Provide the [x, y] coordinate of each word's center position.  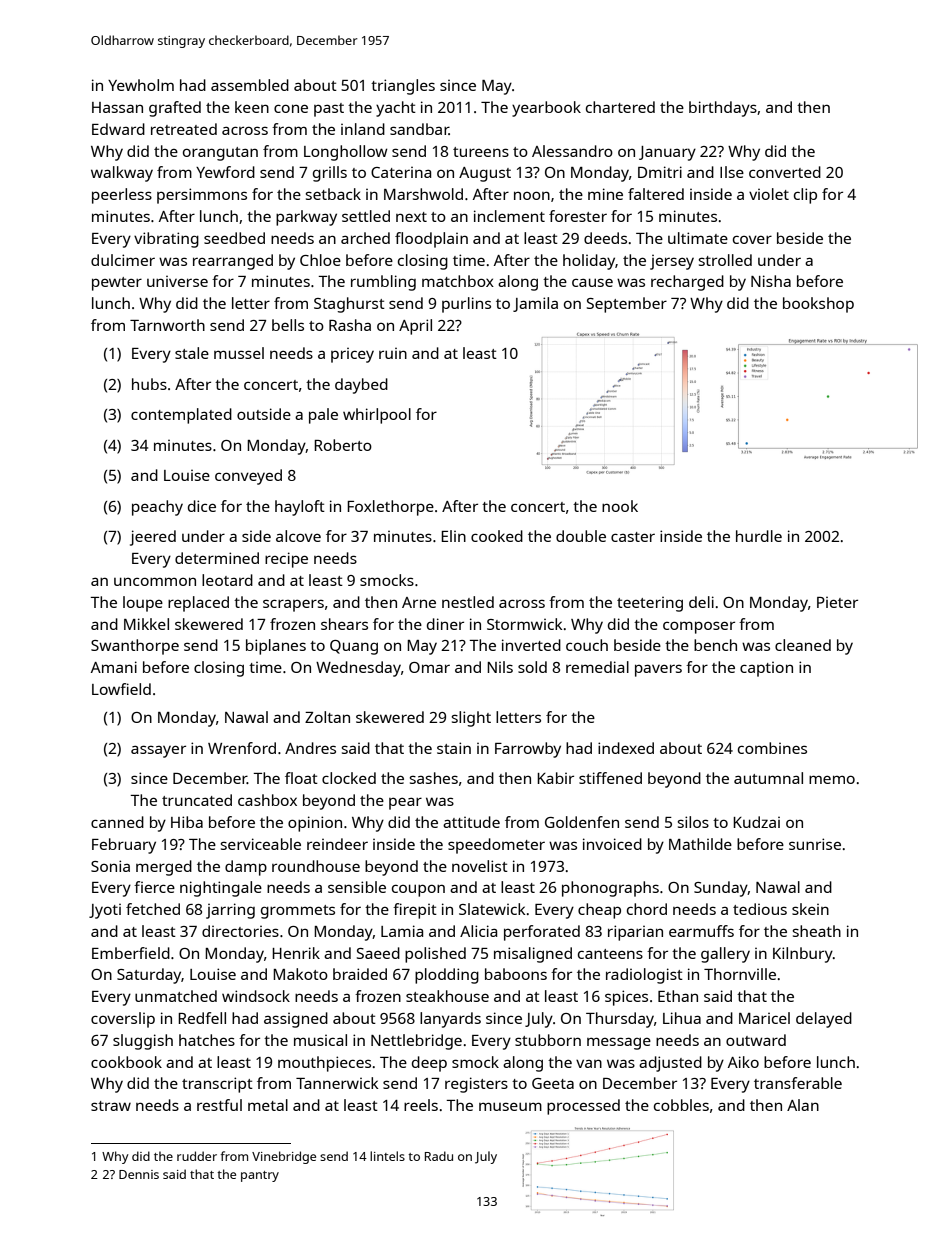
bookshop [818, 305]
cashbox [267, 800]
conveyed [248, 477]
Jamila [535, 304]
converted [785, 172]
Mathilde [700, 844]
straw [111, 1106]
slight [471, 719]
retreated [184, 129]
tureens [481, 152]
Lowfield [121, 689]
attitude [471, 822]
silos [693, 822]
